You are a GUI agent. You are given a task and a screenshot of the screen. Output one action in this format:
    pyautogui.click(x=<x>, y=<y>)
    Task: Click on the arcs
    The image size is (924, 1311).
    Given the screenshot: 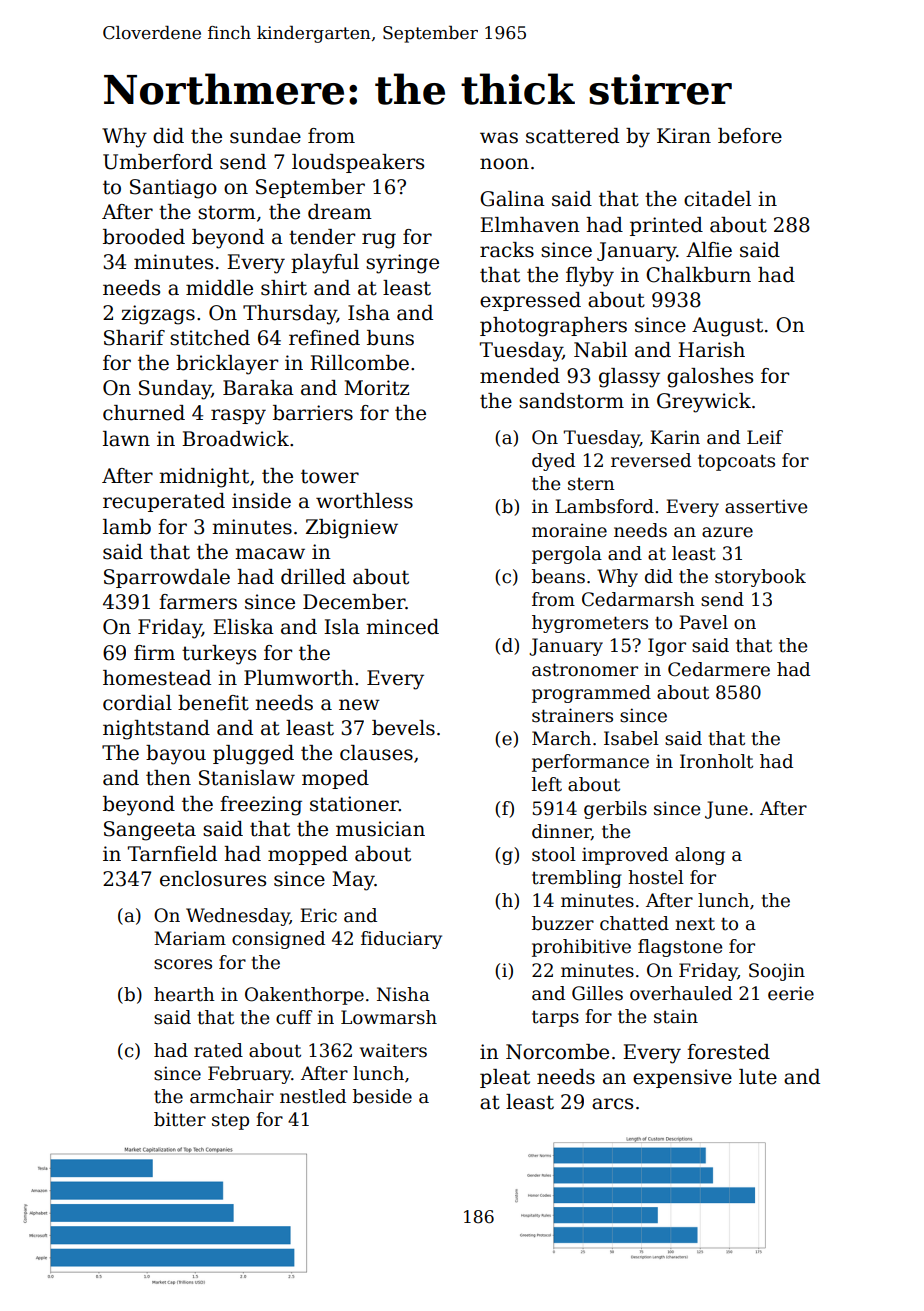 What is the action you would take?
    pyautogui.click(x=612, y=1104)
